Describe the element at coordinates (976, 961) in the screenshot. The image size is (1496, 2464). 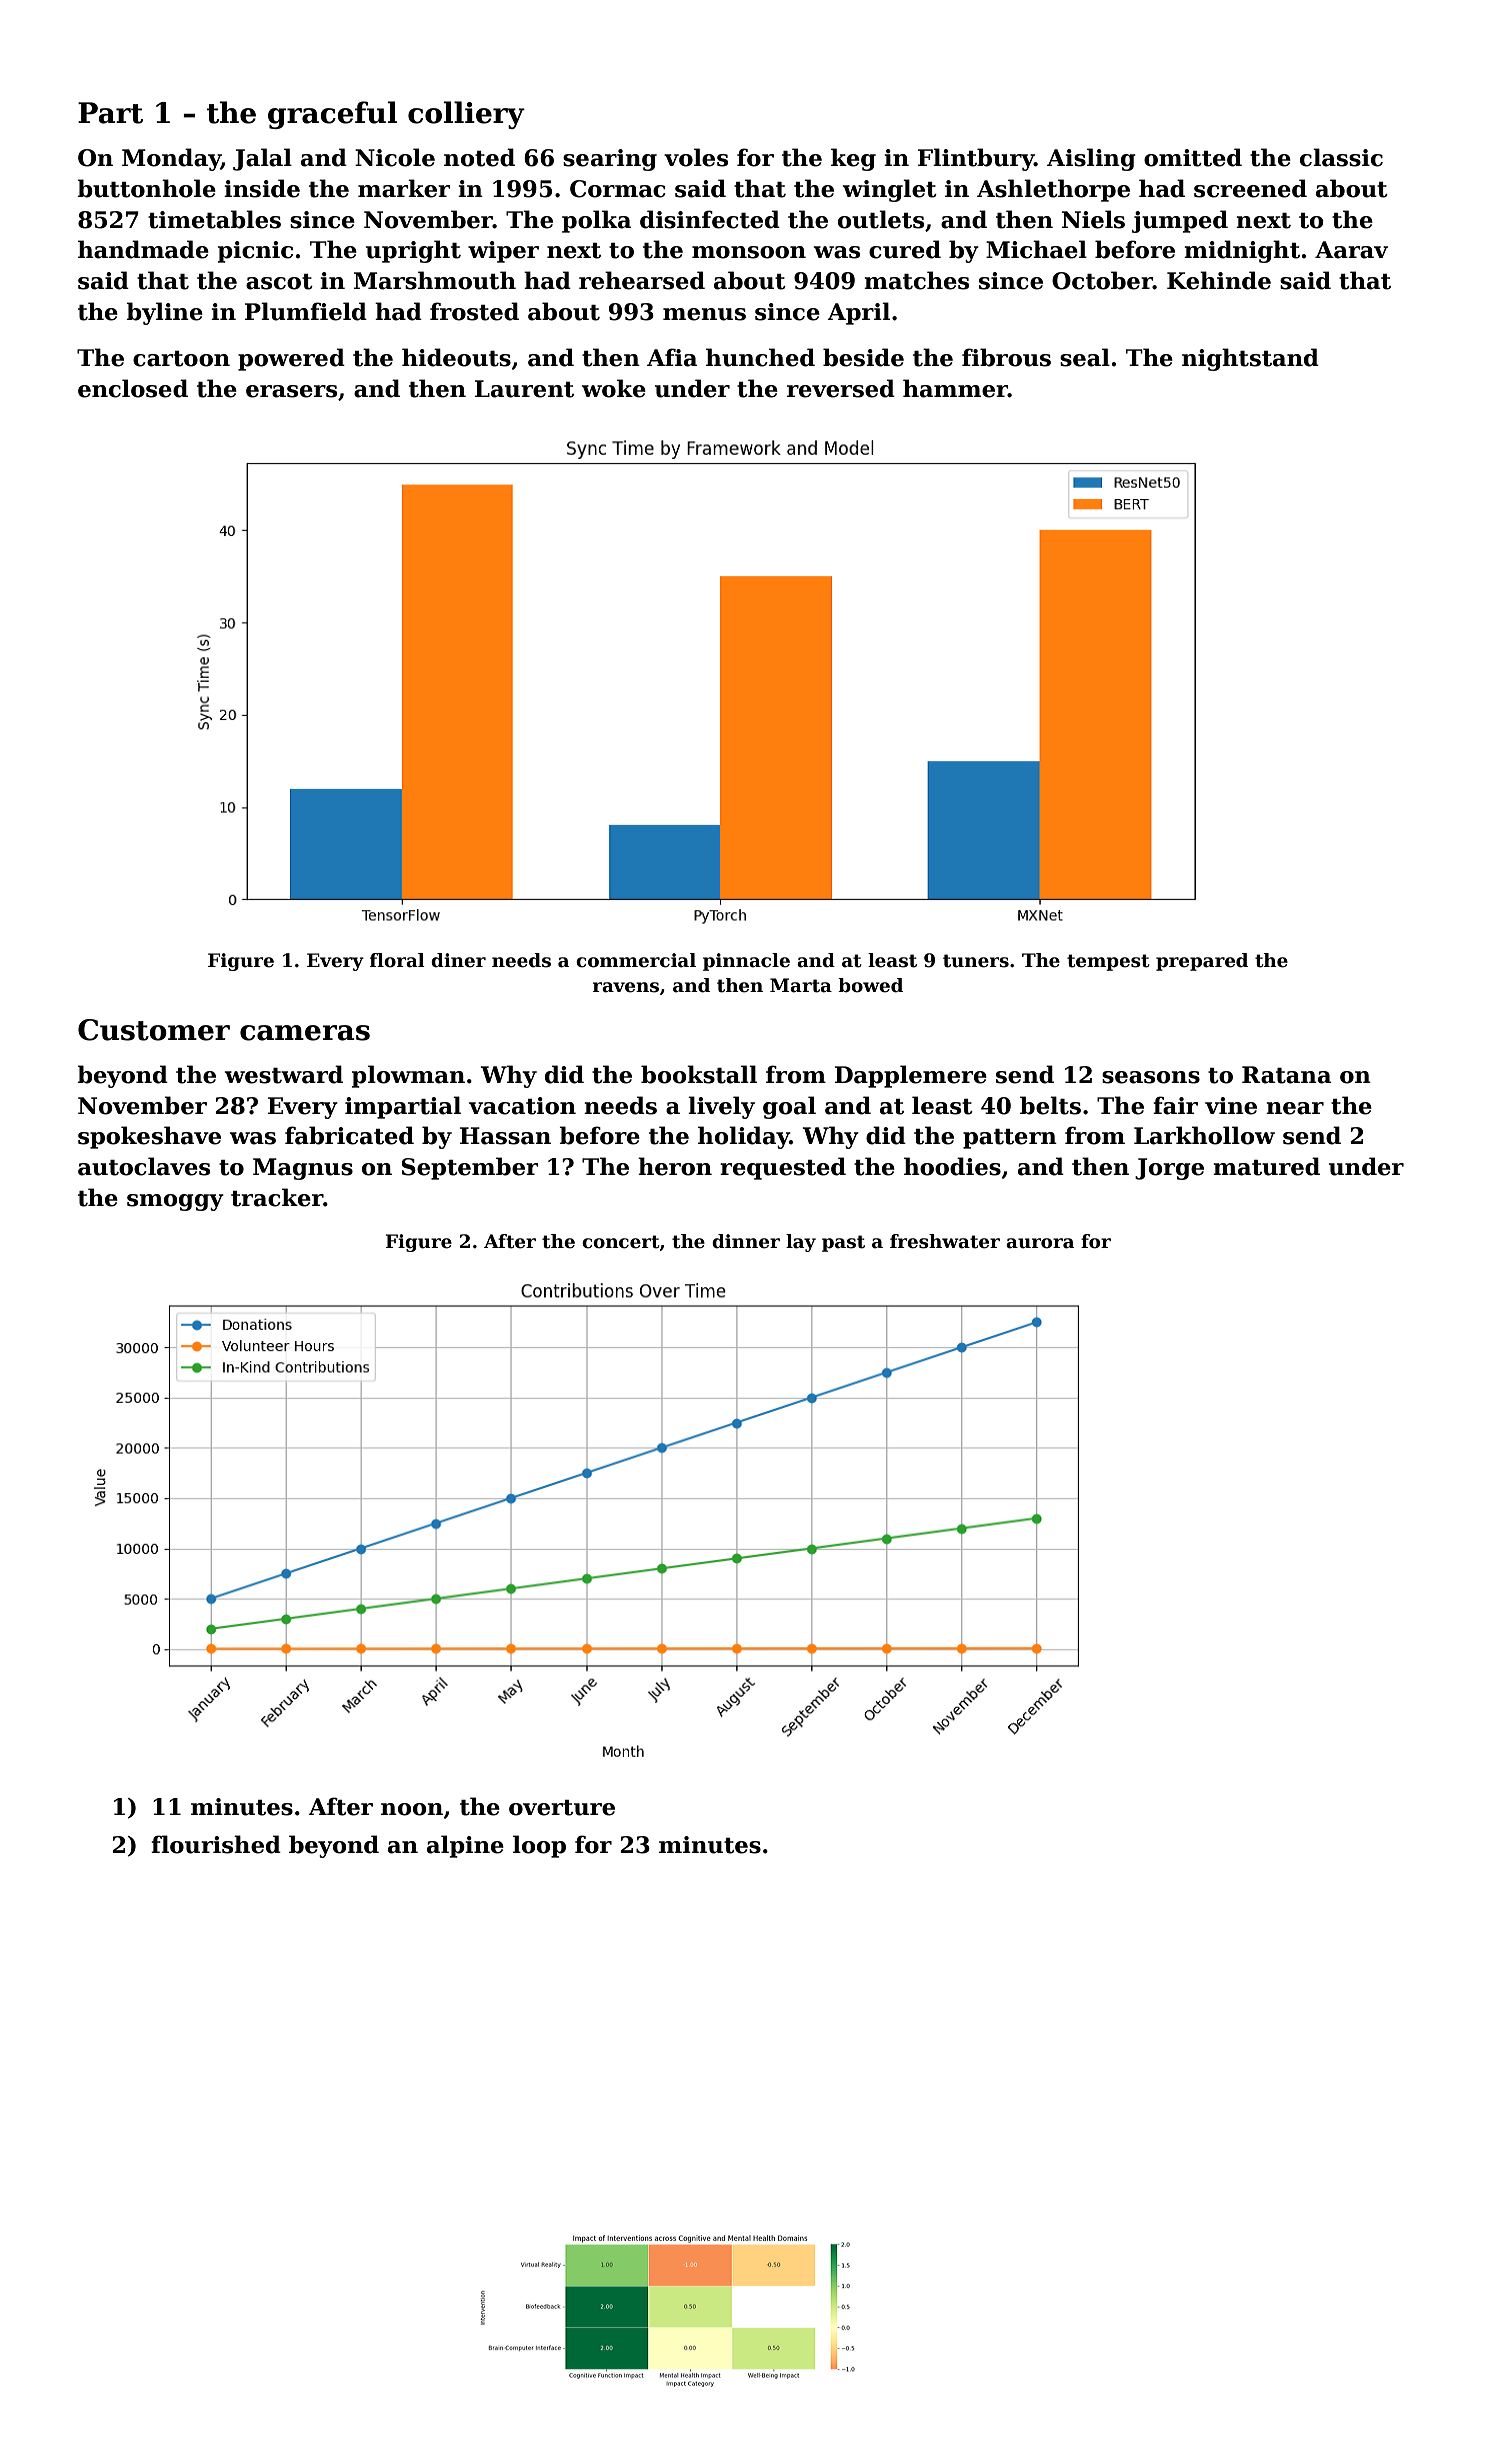
I see `tuners` at that location.
